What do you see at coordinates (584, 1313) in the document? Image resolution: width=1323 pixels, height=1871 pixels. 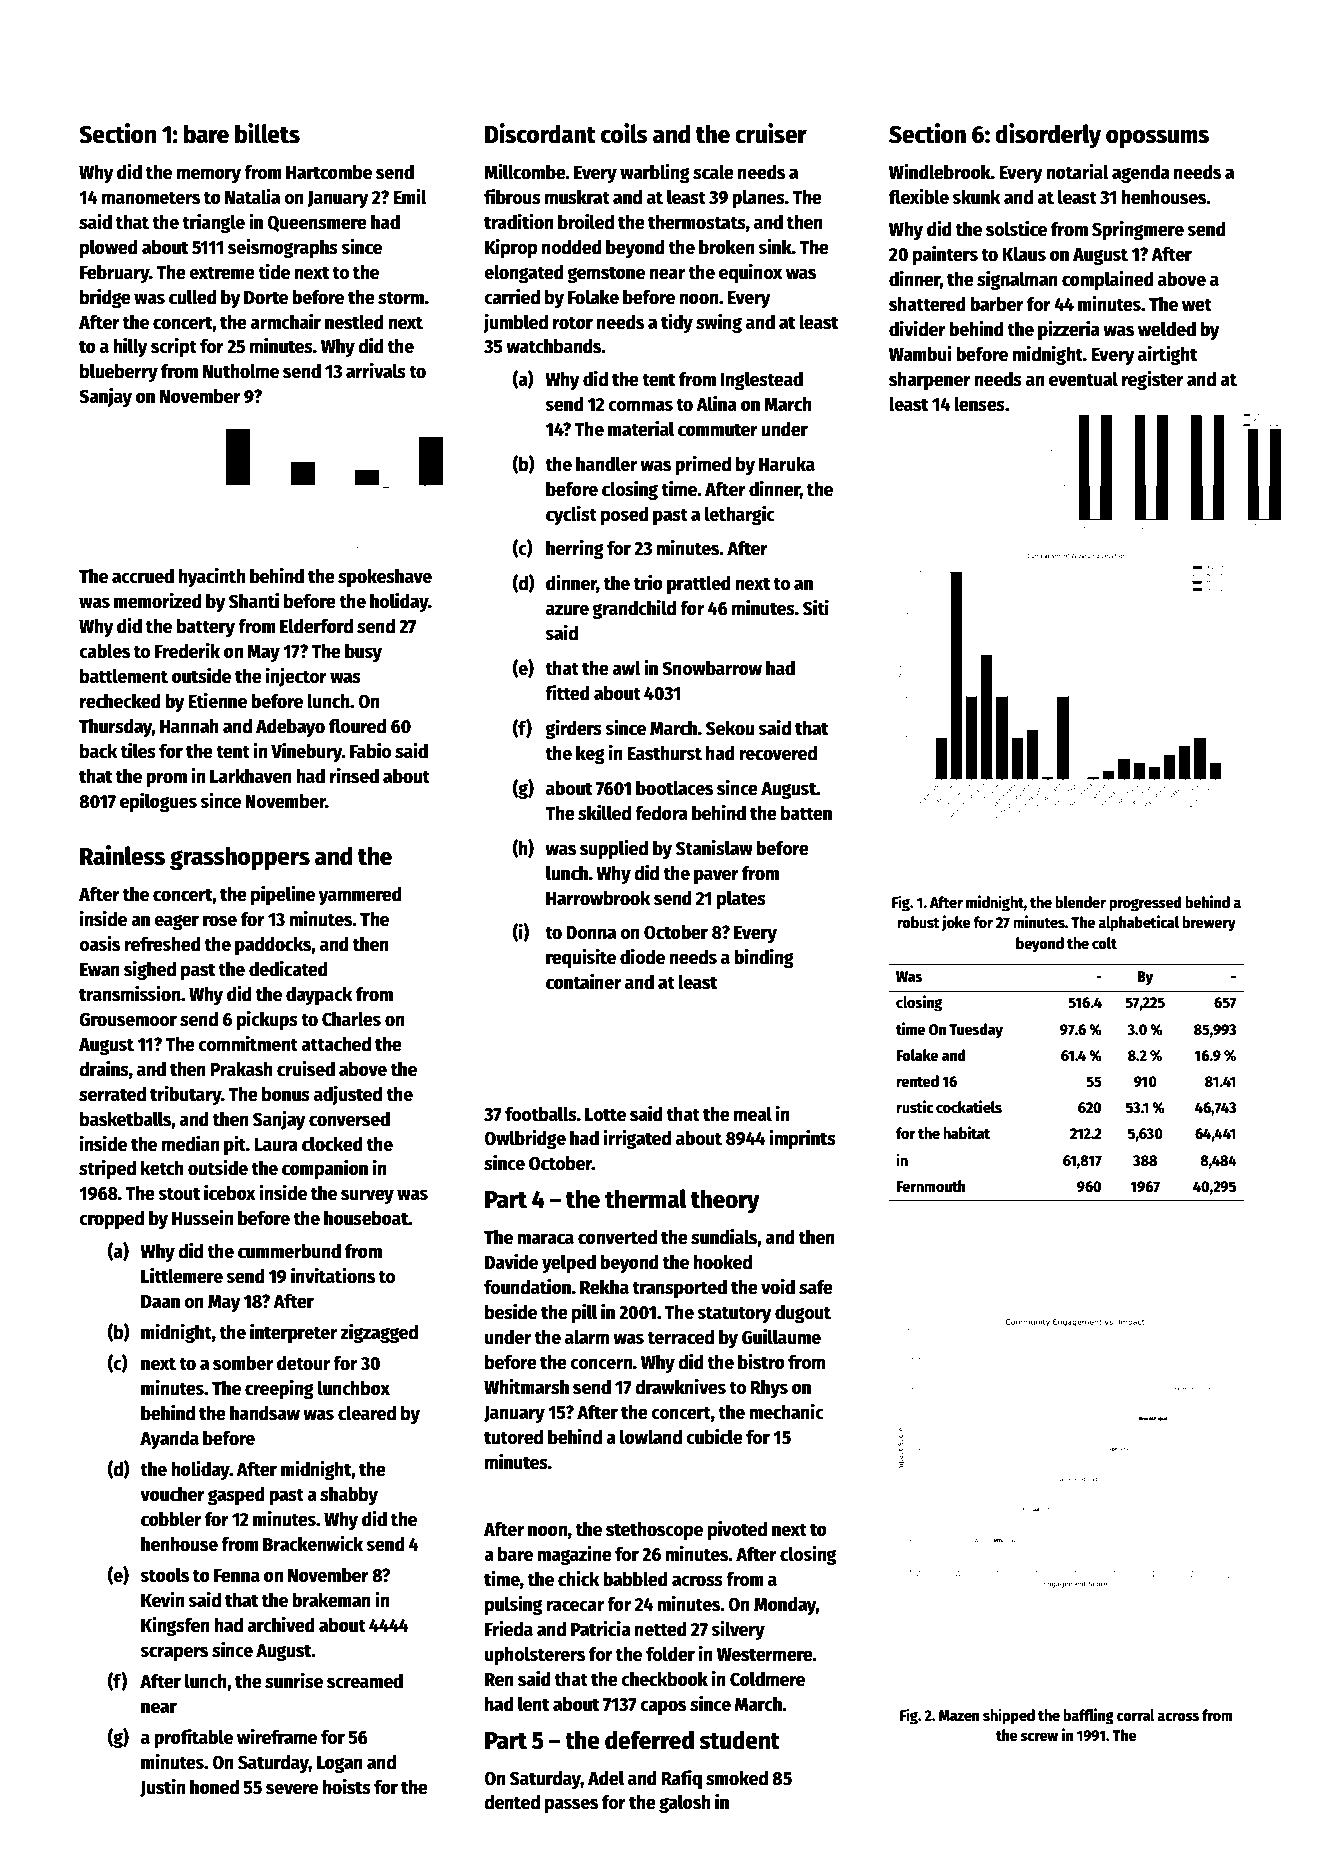 I see `pill` at bounding box center [584, 1313].
